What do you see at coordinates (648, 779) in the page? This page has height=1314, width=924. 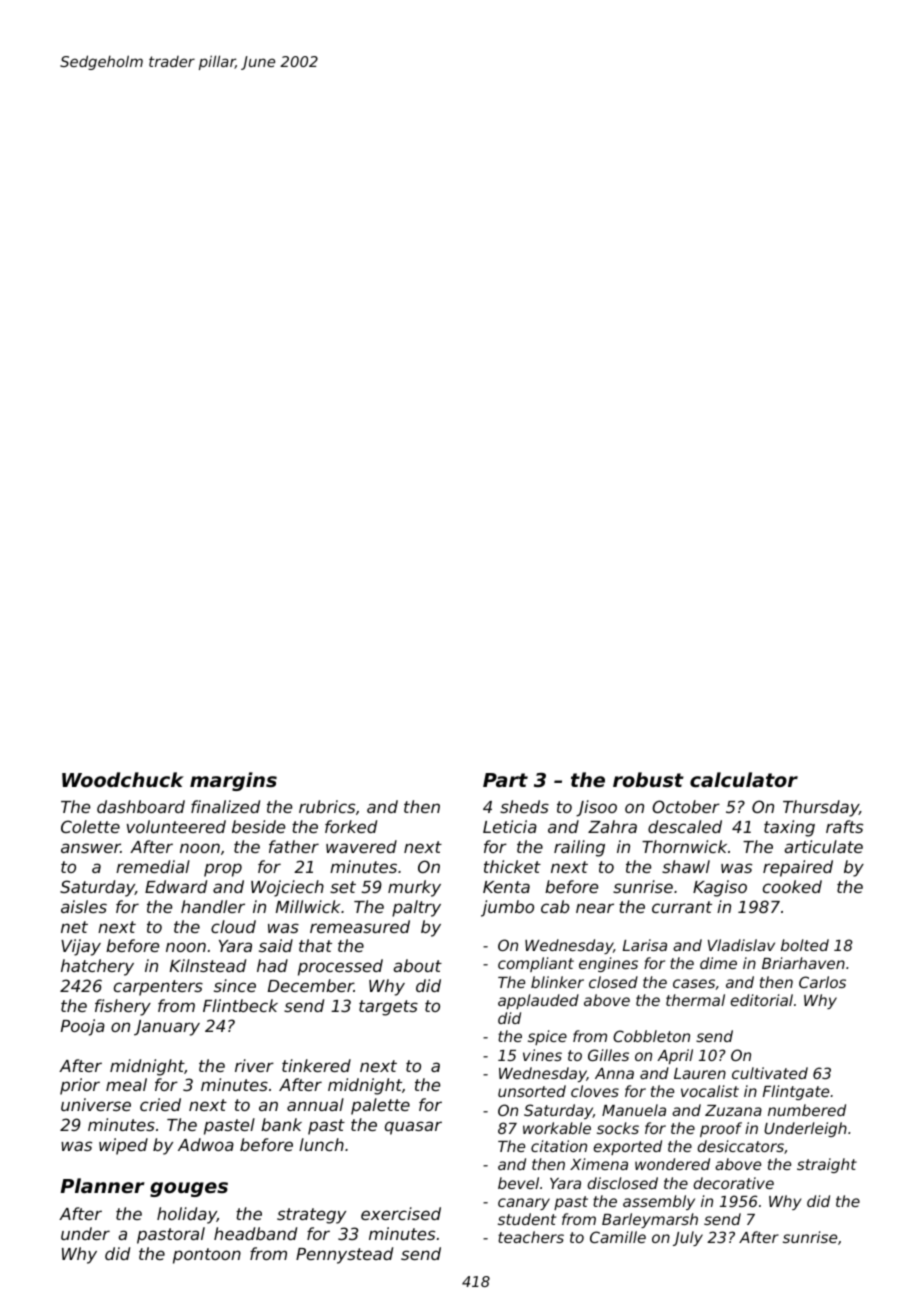 I see `robust` at bounding box center [648, 779].
